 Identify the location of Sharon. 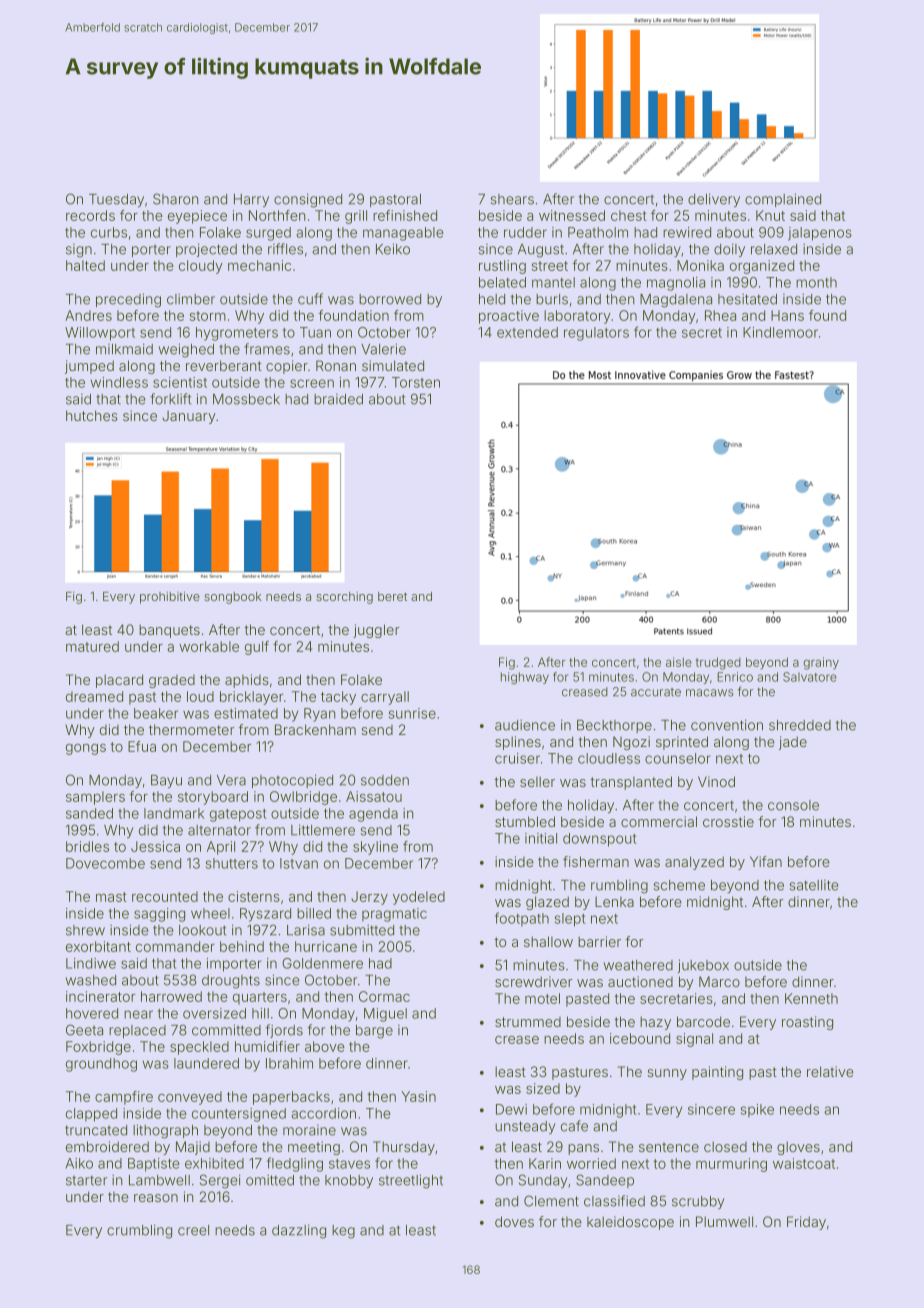
(175, 199).
